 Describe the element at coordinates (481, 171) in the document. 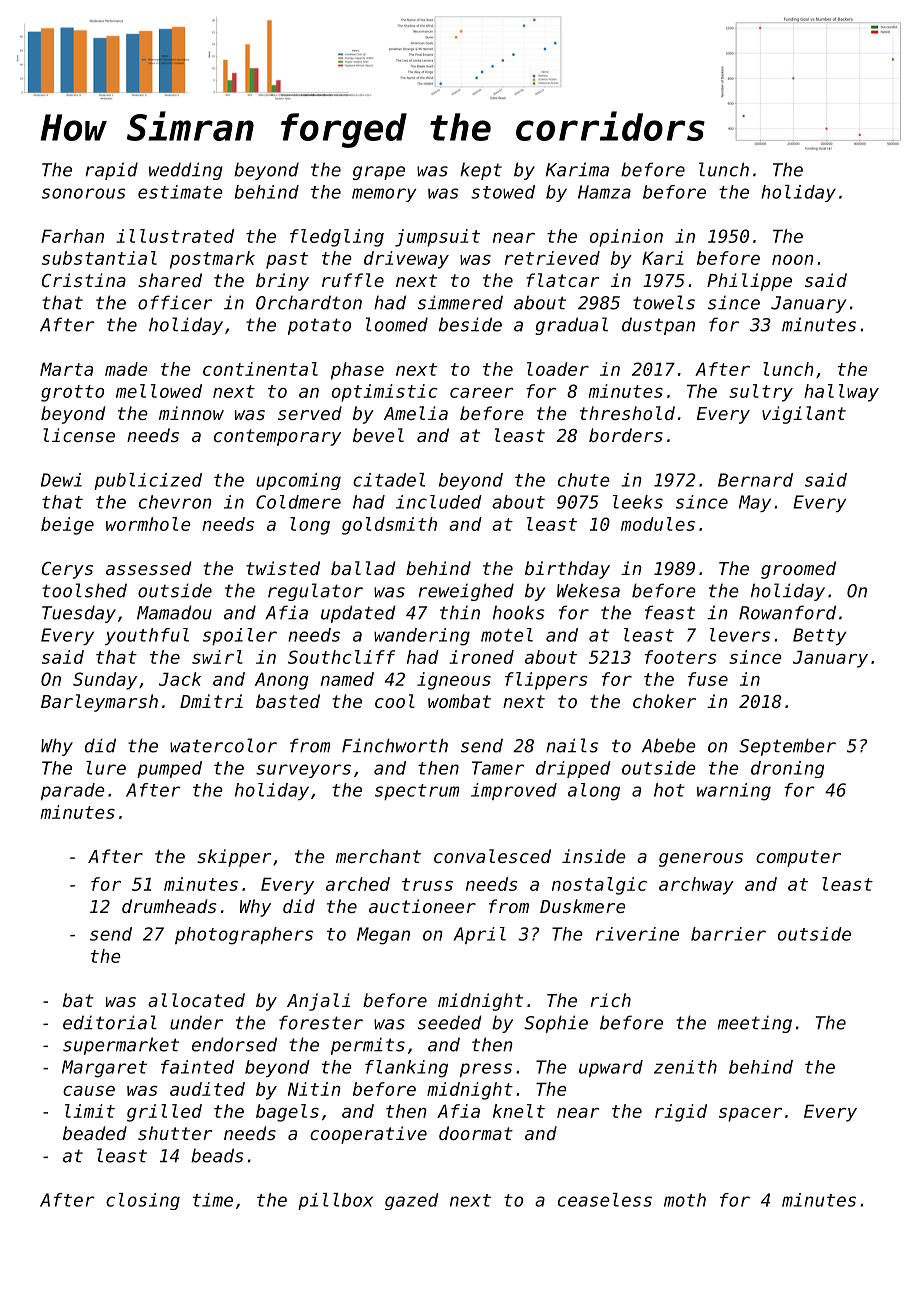

I see `kept` at that location.
